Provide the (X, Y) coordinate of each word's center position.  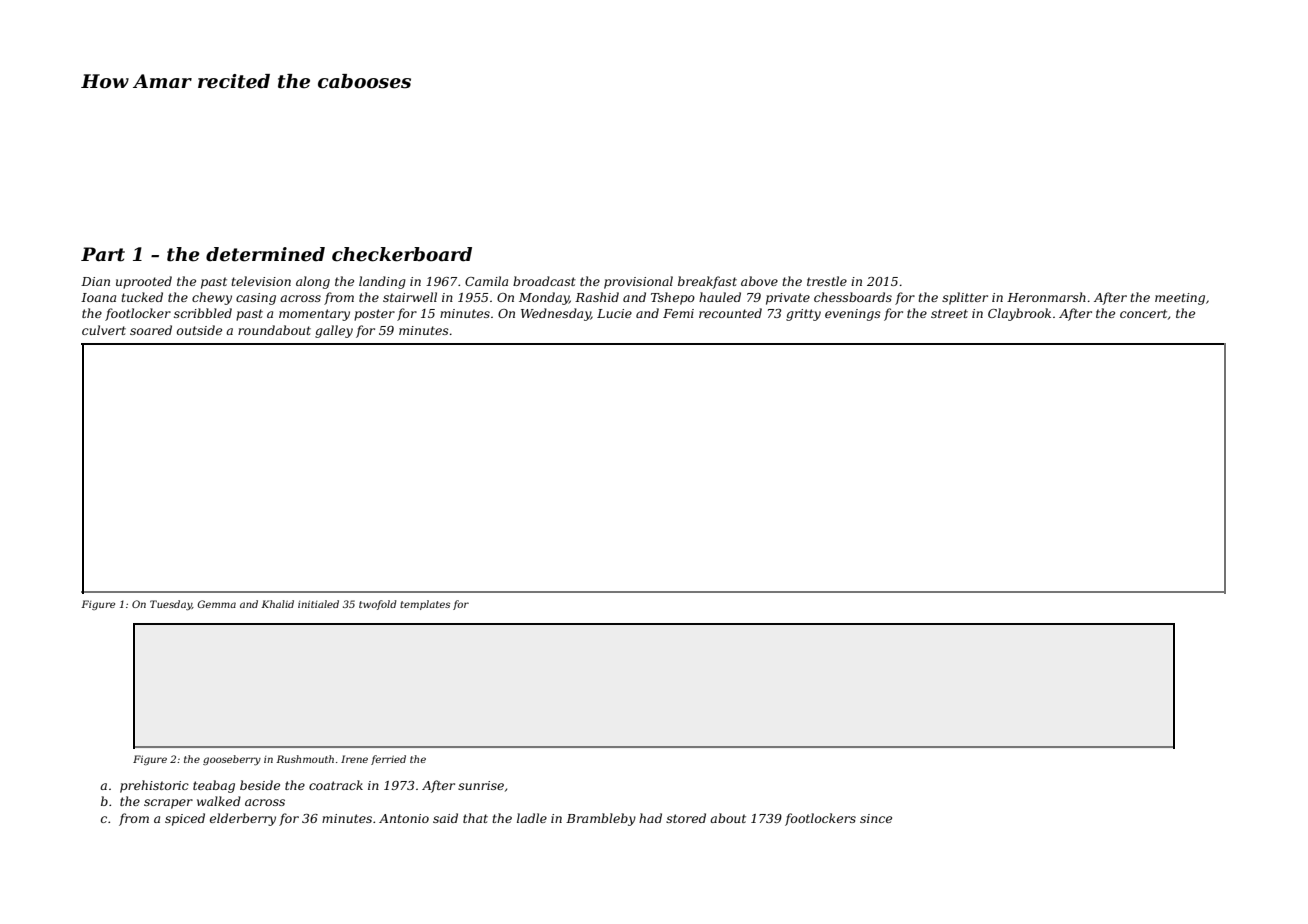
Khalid (277, 604)
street (949, 313)
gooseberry (232, 760)
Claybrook (1019, 314)
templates (425, 605)
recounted (730, 313)
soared (151, 330)
